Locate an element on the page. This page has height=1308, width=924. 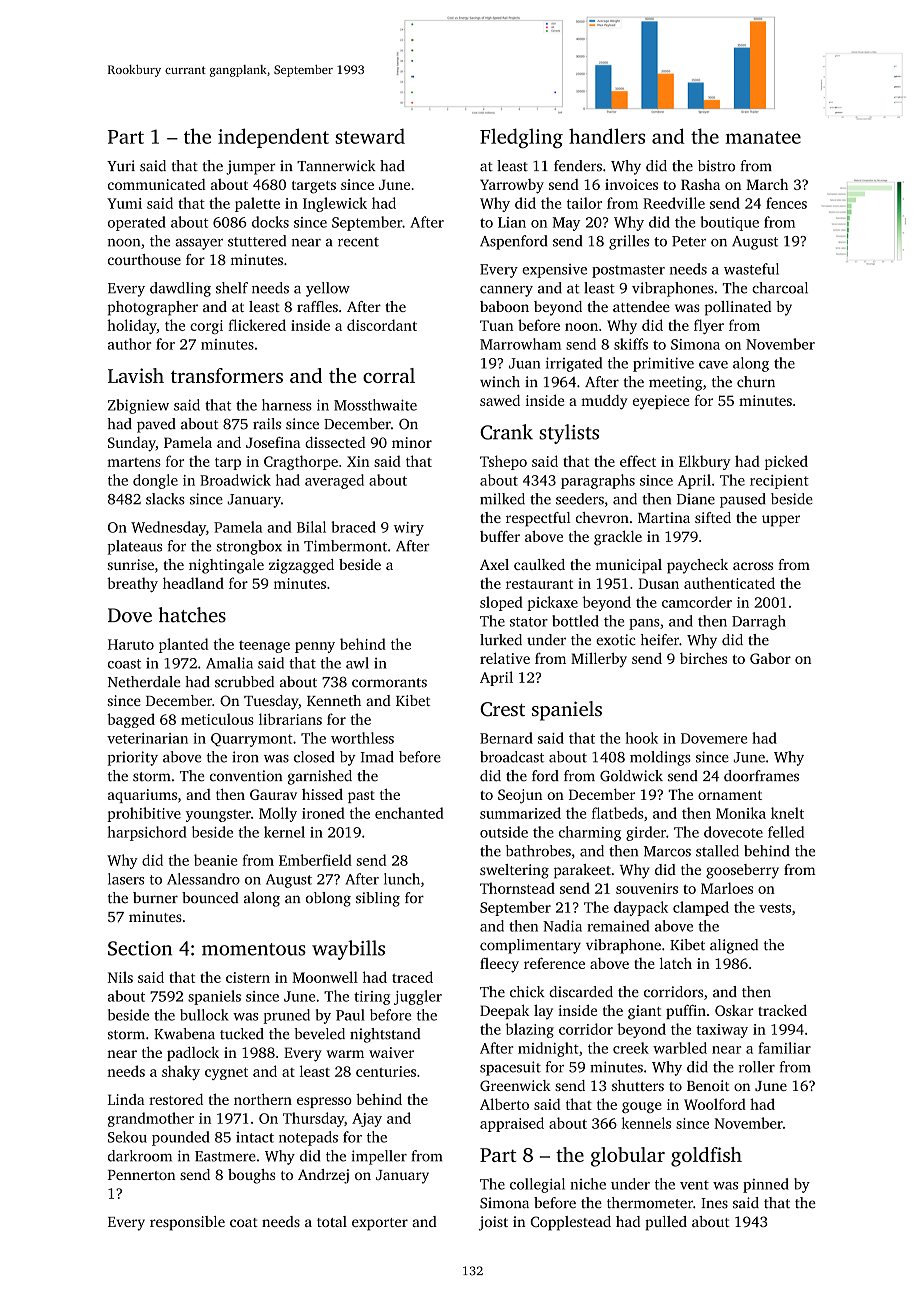
handlers is located at coordinates (607, 136).
